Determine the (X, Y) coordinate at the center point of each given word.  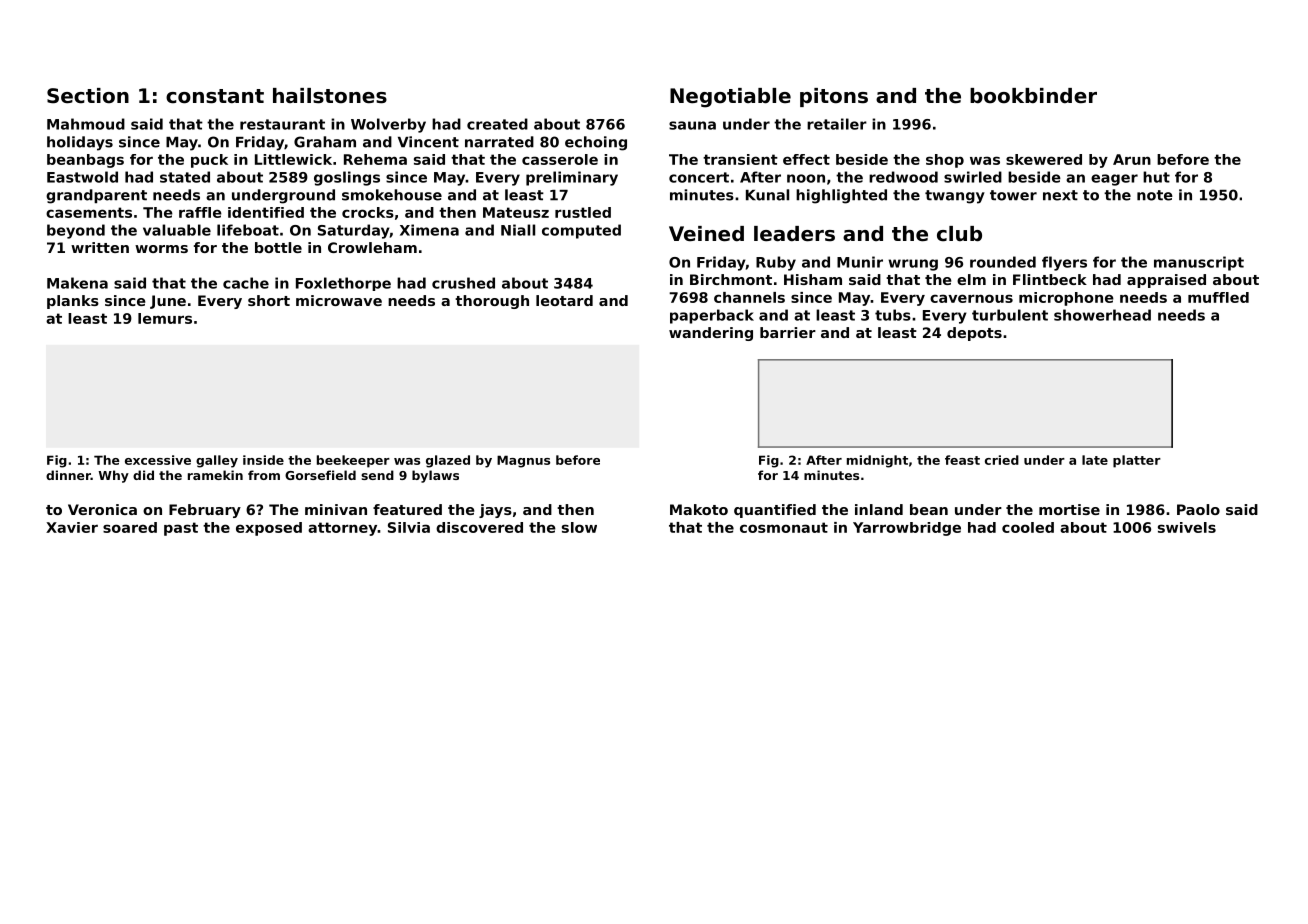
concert (699, 177)
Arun (1132, 159)
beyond (76, 231)
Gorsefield (320, 475)
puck (209, 161)
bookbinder (1033, 96)
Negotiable (730, 98)
